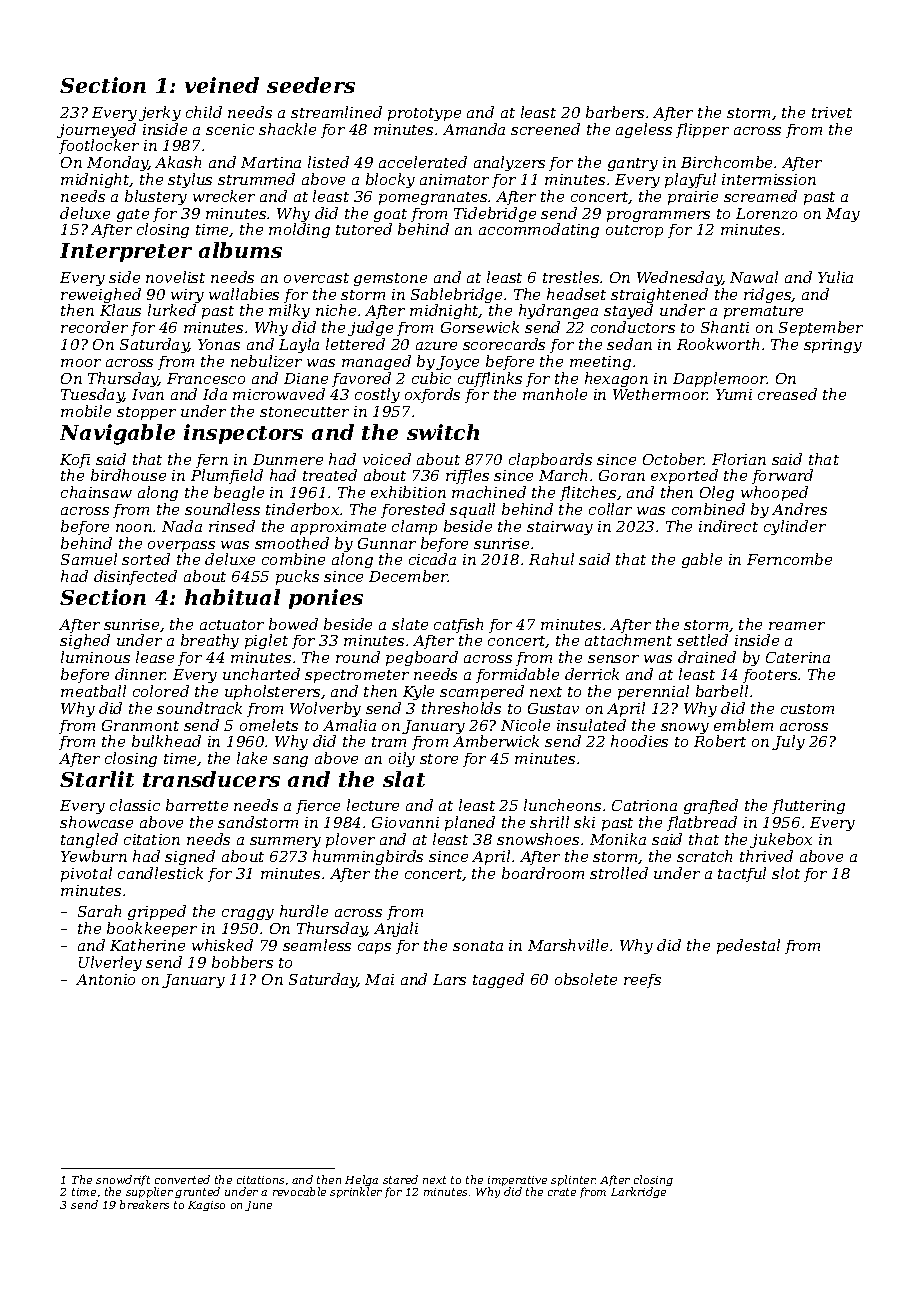 Image resolution: width=924 pixels, height=1308 pixels. What do you see at coordinates (799, 509) in the screenshot?
I see `Andres` at bounding box center [799, 509].
